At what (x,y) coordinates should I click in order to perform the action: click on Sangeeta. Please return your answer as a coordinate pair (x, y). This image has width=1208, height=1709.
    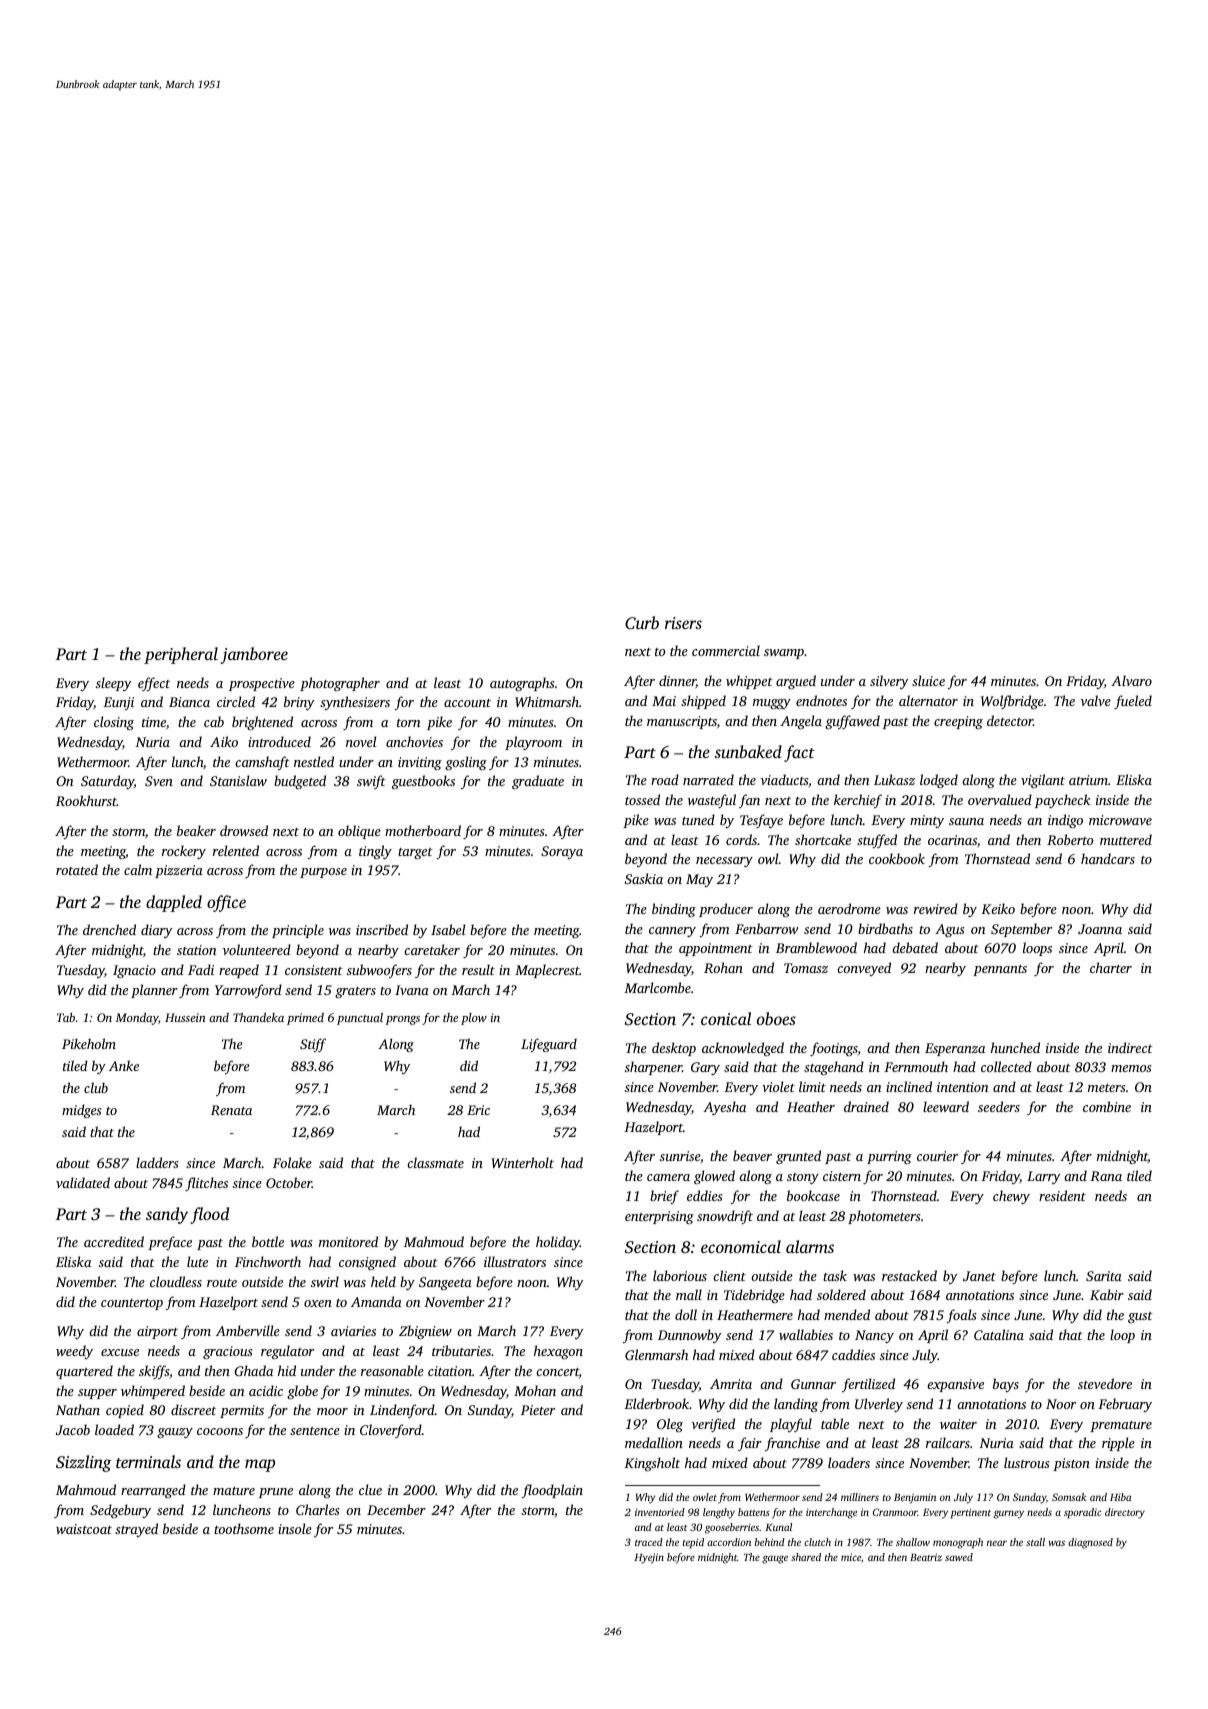
    Looking at the image, I should click on (445, 1283).
